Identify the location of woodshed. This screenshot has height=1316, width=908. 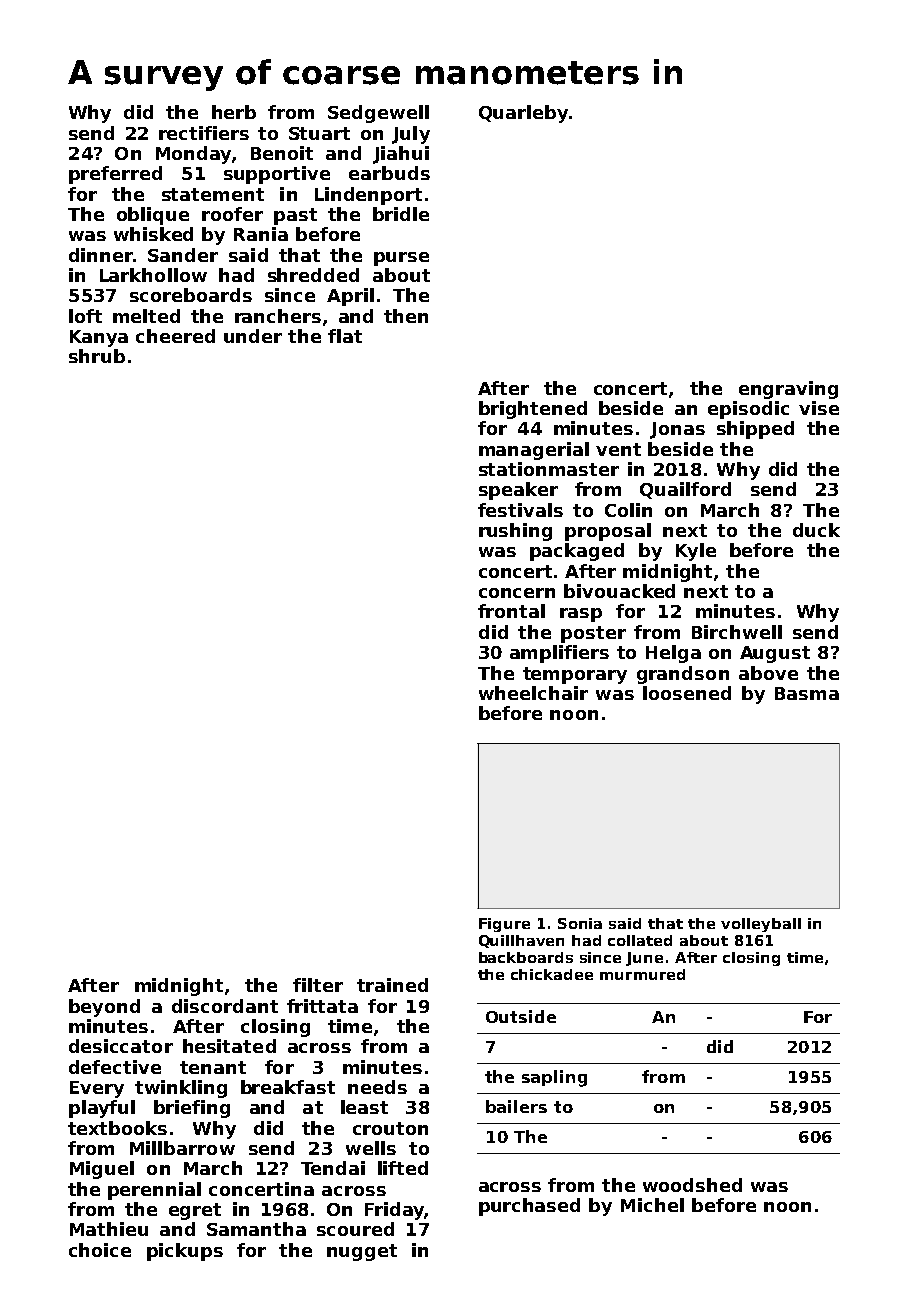
(692, 1185).
